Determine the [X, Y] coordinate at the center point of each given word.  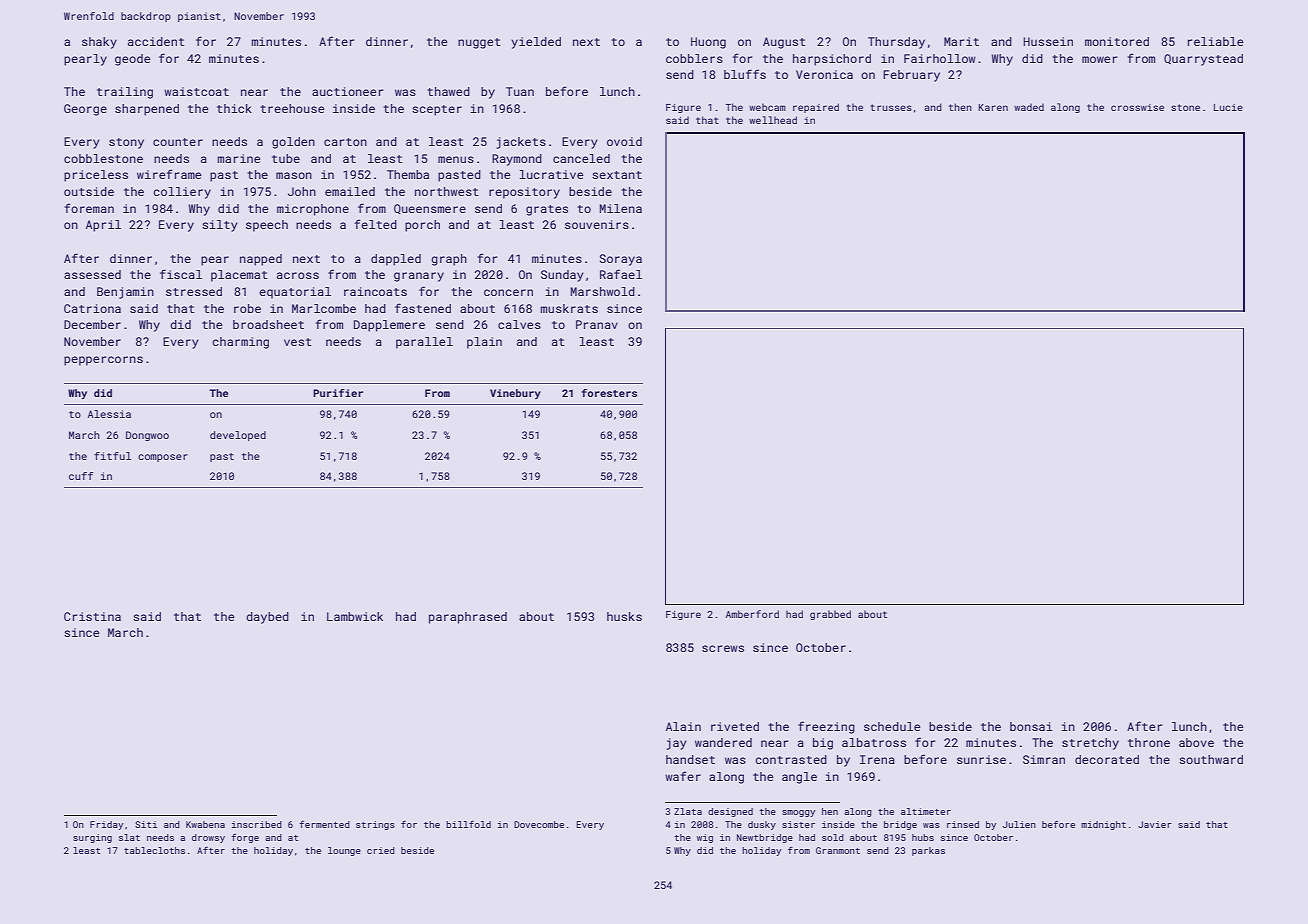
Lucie [1228, 107]
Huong [708, 43]
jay [676, 744]
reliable [1215, 41]
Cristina [92, 616]
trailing [125, 93]
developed [238, 436]
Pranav [597, 324]
